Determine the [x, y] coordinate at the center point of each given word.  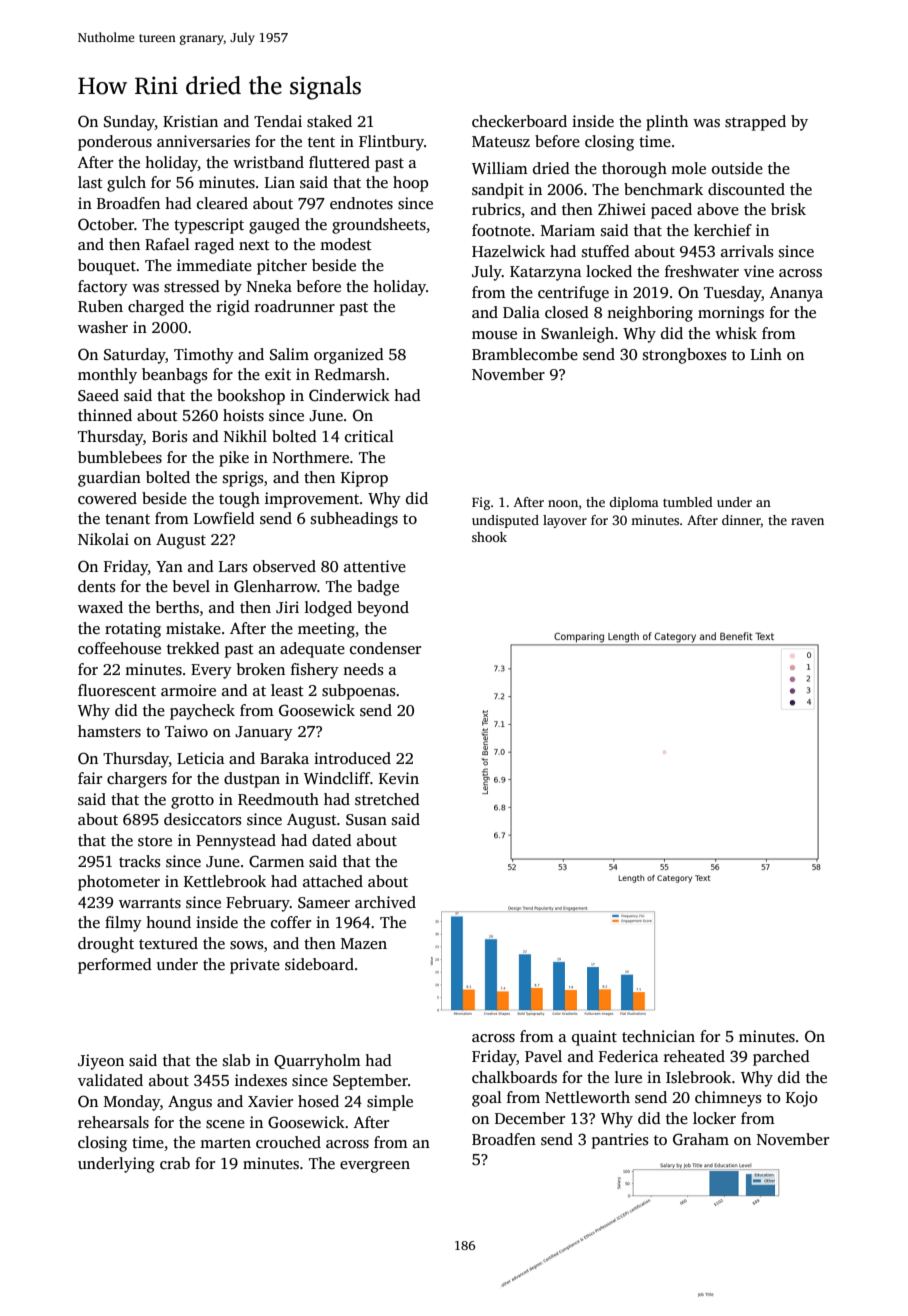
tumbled [688, 502]
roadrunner [295, 306]
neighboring [650, 314]
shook [489, 537]
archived [385, 902]
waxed [100, 607]
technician [658, 1036]
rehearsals [113, 1122]
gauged [274, 226]
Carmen [276, 861]
